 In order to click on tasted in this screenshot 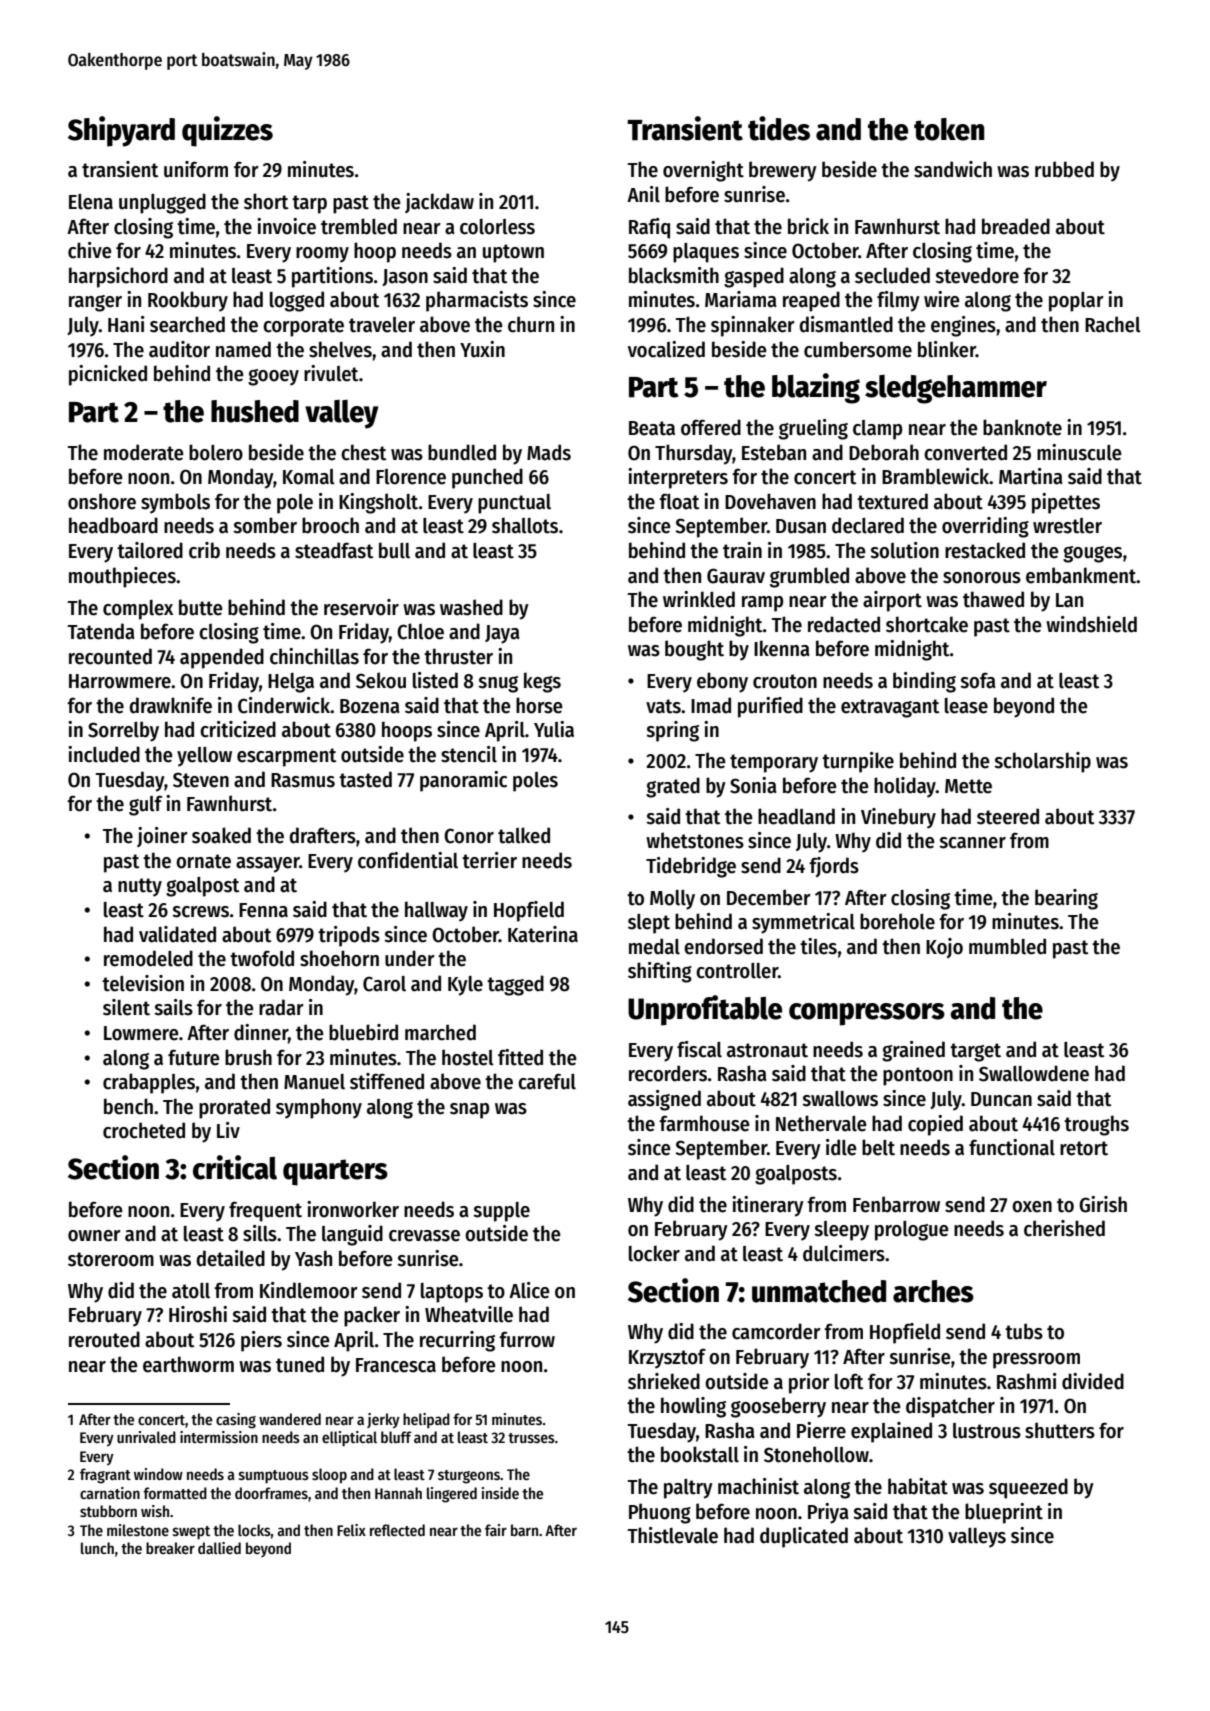, I will do `click(365, 779)`.
